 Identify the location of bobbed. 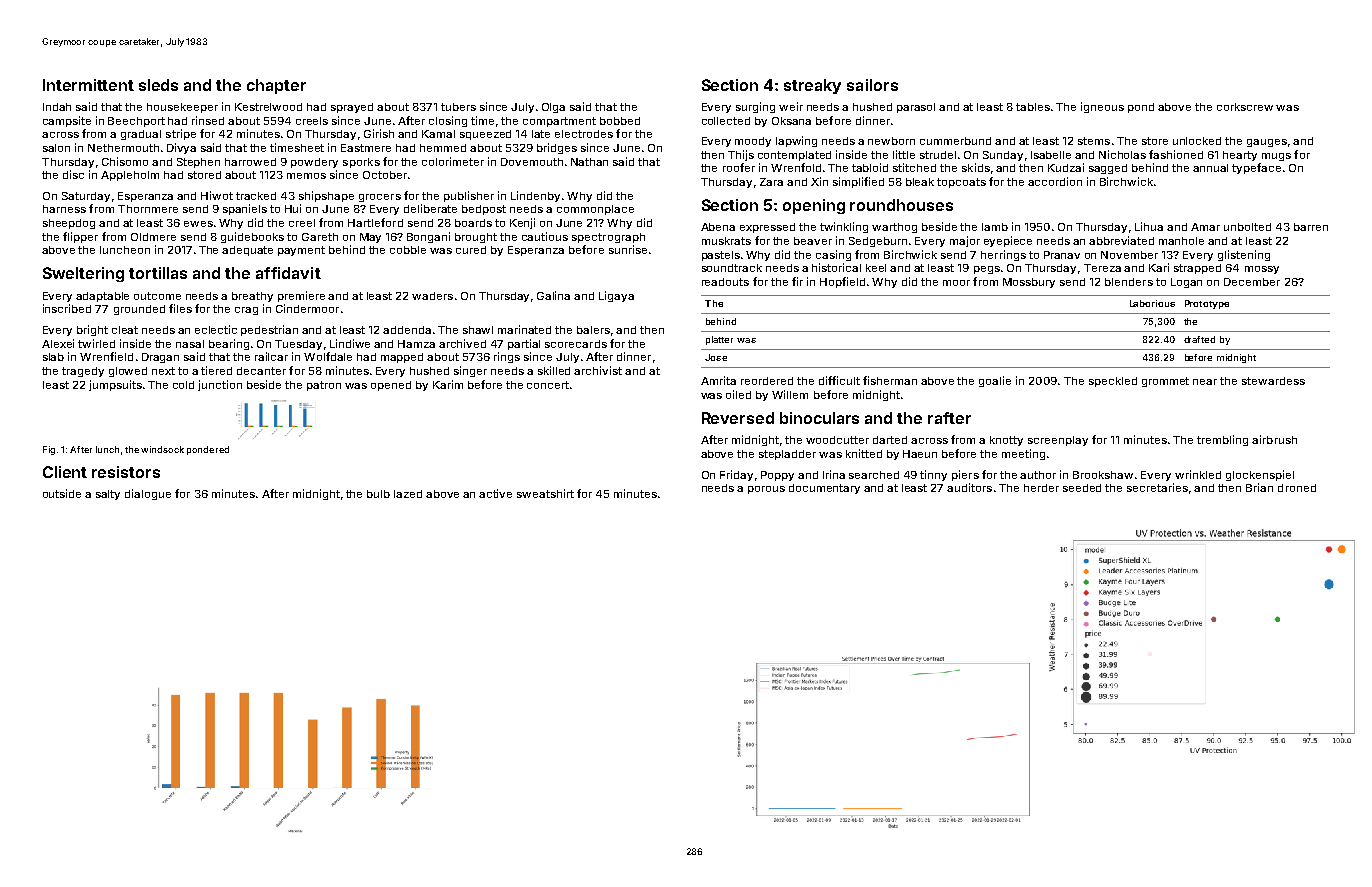
(620, 121).
